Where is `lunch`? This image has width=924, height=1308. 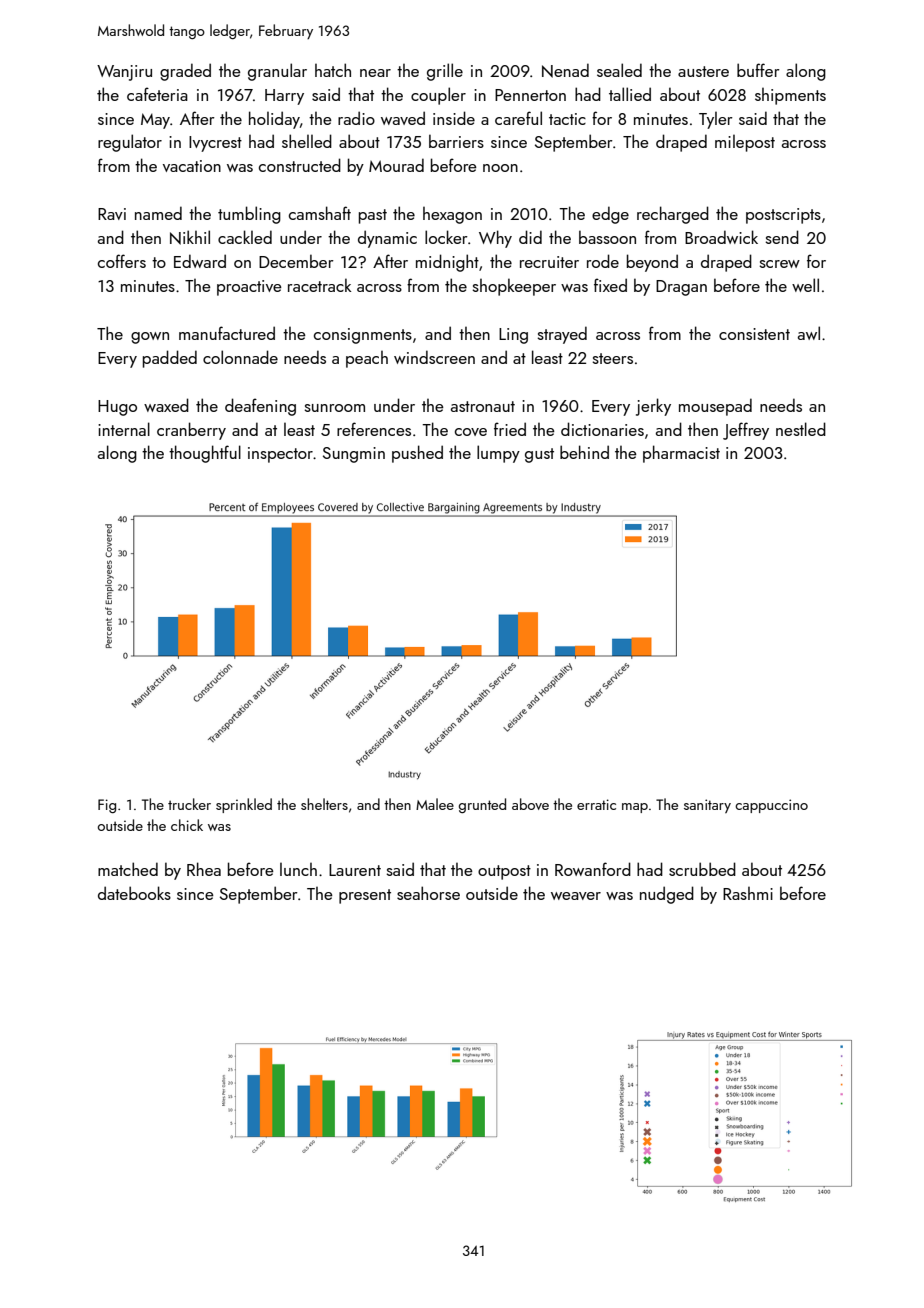 lunch is located at coordinates (298, 869).
